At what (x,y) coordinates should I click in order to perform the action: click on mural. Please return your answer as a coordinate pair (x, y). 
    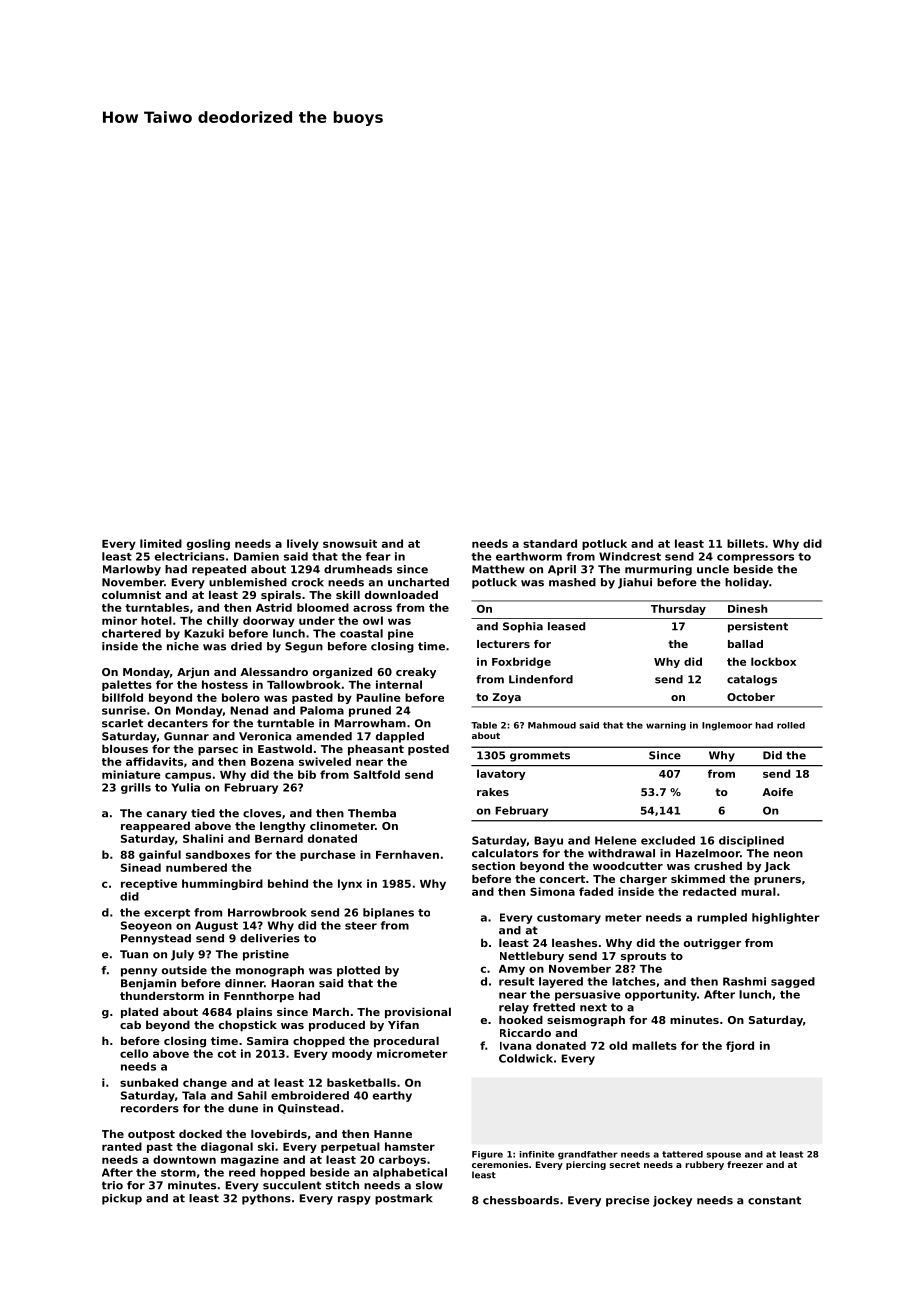
    Looking at the image, I should click on (758, 891).
